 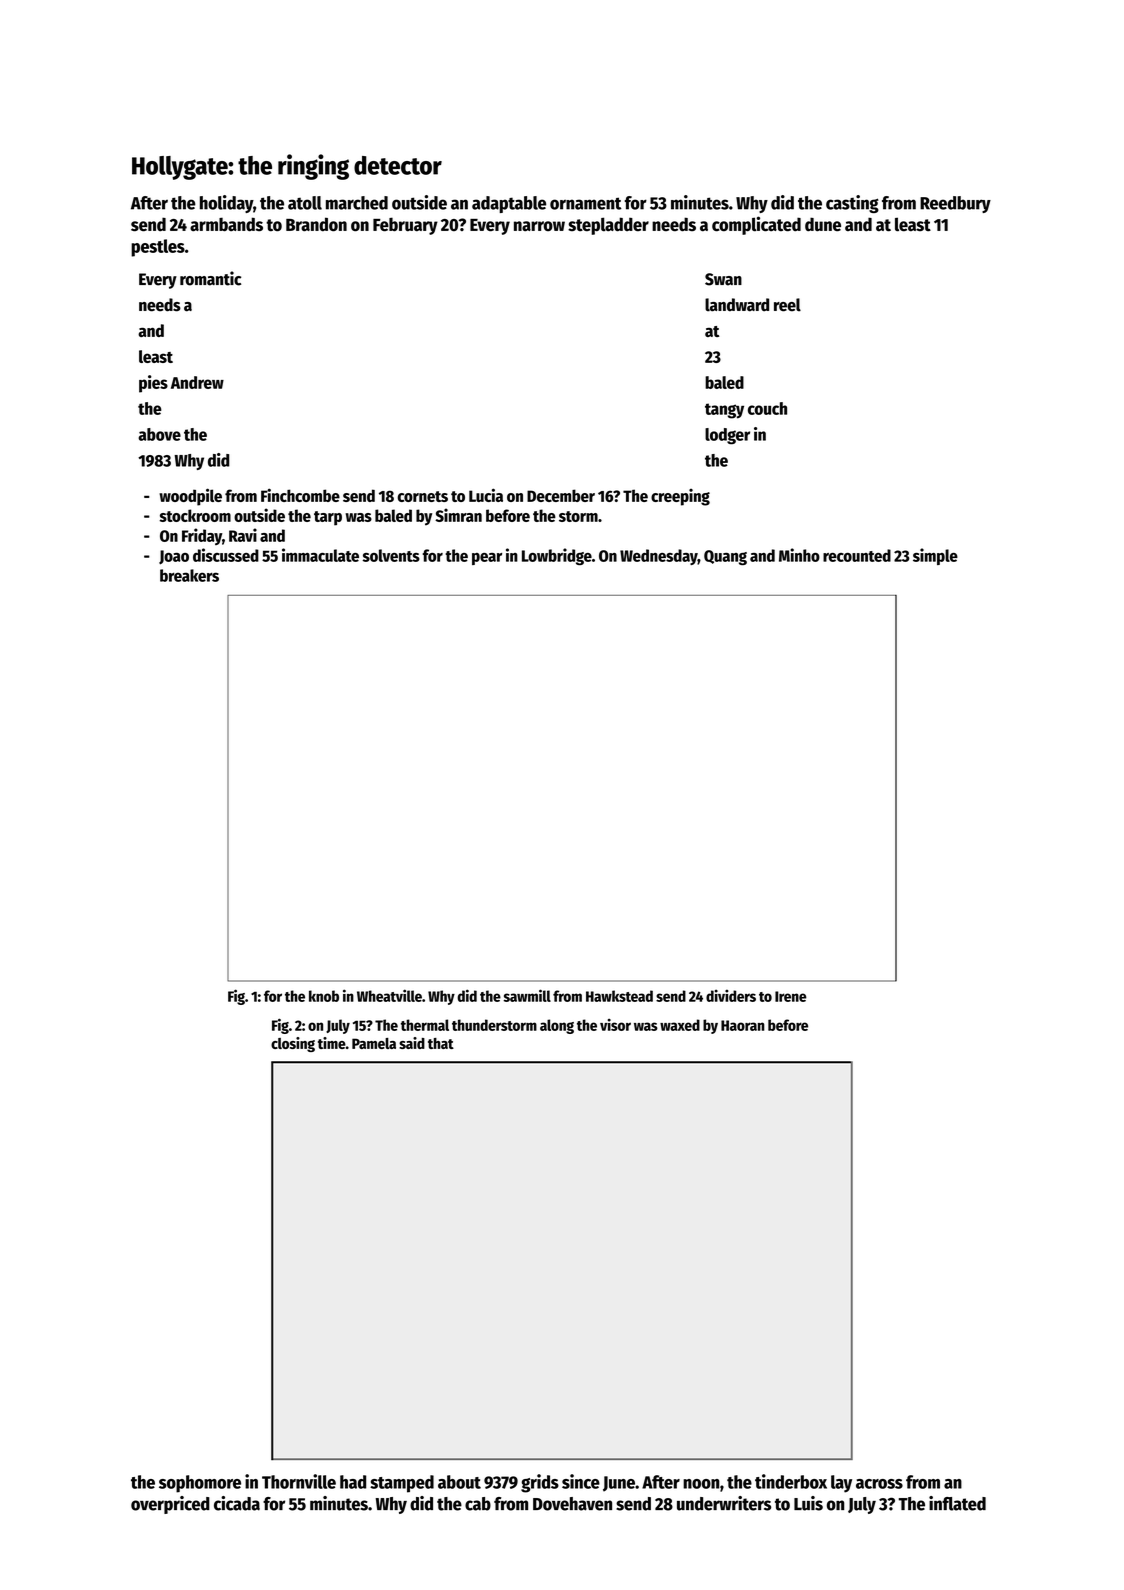 What do you see at coordinates (572, 1504) in the screenshot?
I see `Dovehaven` at bounding box center [572, 1504].
